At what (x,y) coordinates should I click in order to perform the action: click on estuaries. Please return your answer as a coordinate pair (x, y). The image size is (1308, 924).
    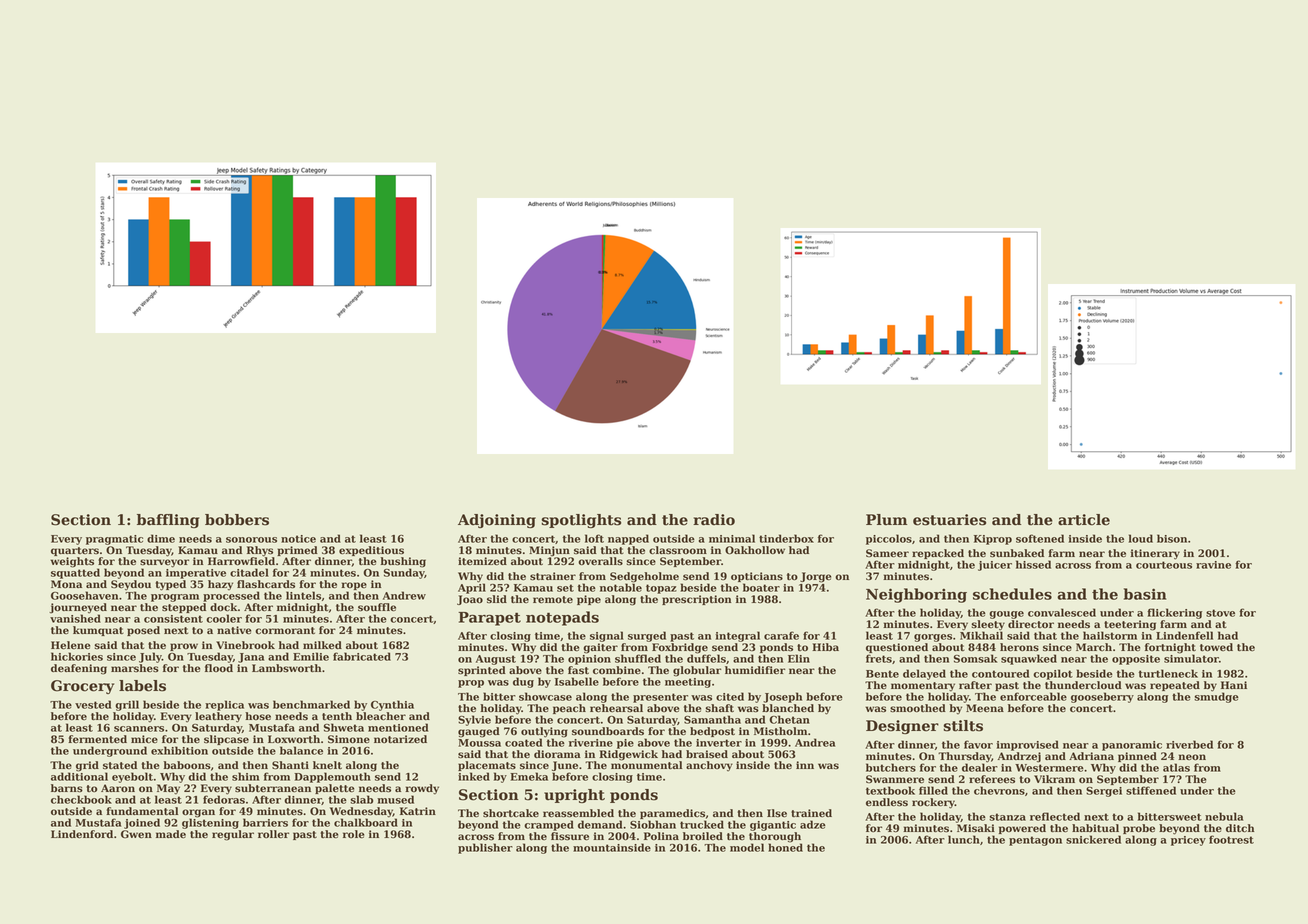
    Looking at the image, I should click on (949, 520).
